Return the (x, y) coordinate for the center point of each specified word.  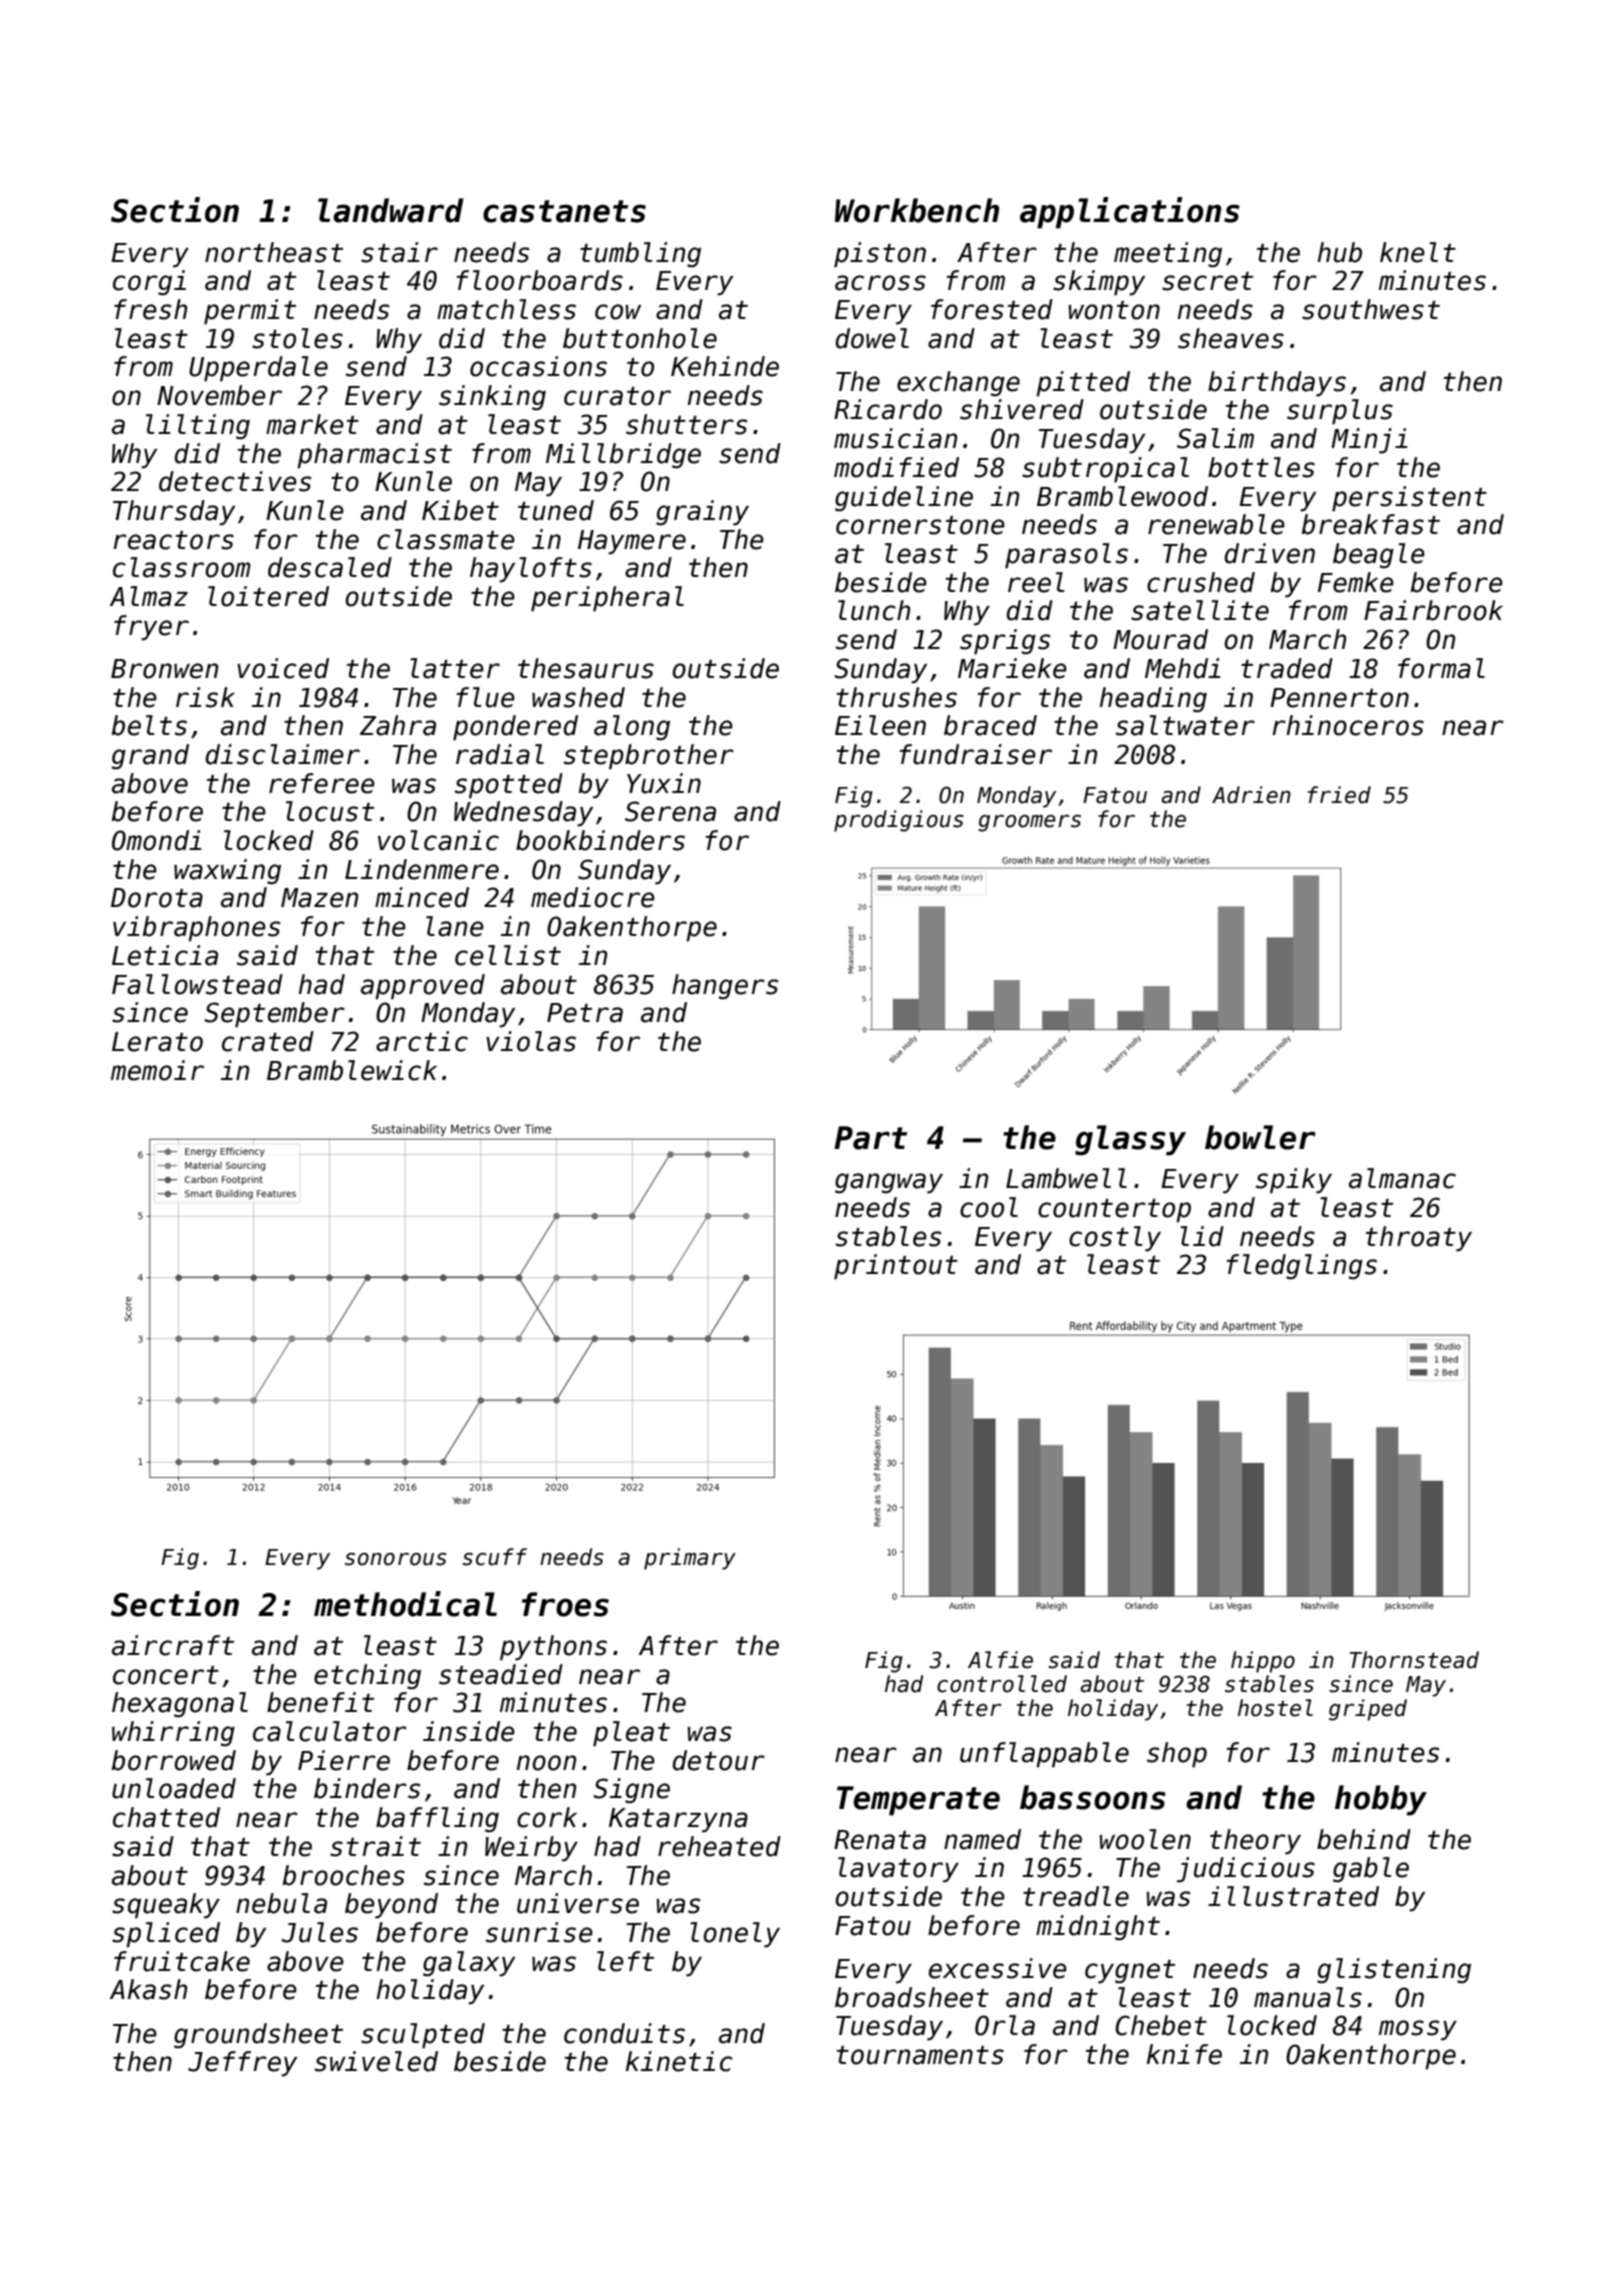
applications (1130, 213)
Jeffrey (242, 2064)
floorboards (539, 280)
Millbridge (623, 456)
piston (880, 255)
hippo (1263, 1662)
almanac (1402, 1178)
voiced (283, 668)
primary (690, 1559)
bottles (1261, 467)
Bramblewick (352, 1070)
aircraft (173, 1645)
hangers (725, 986)
